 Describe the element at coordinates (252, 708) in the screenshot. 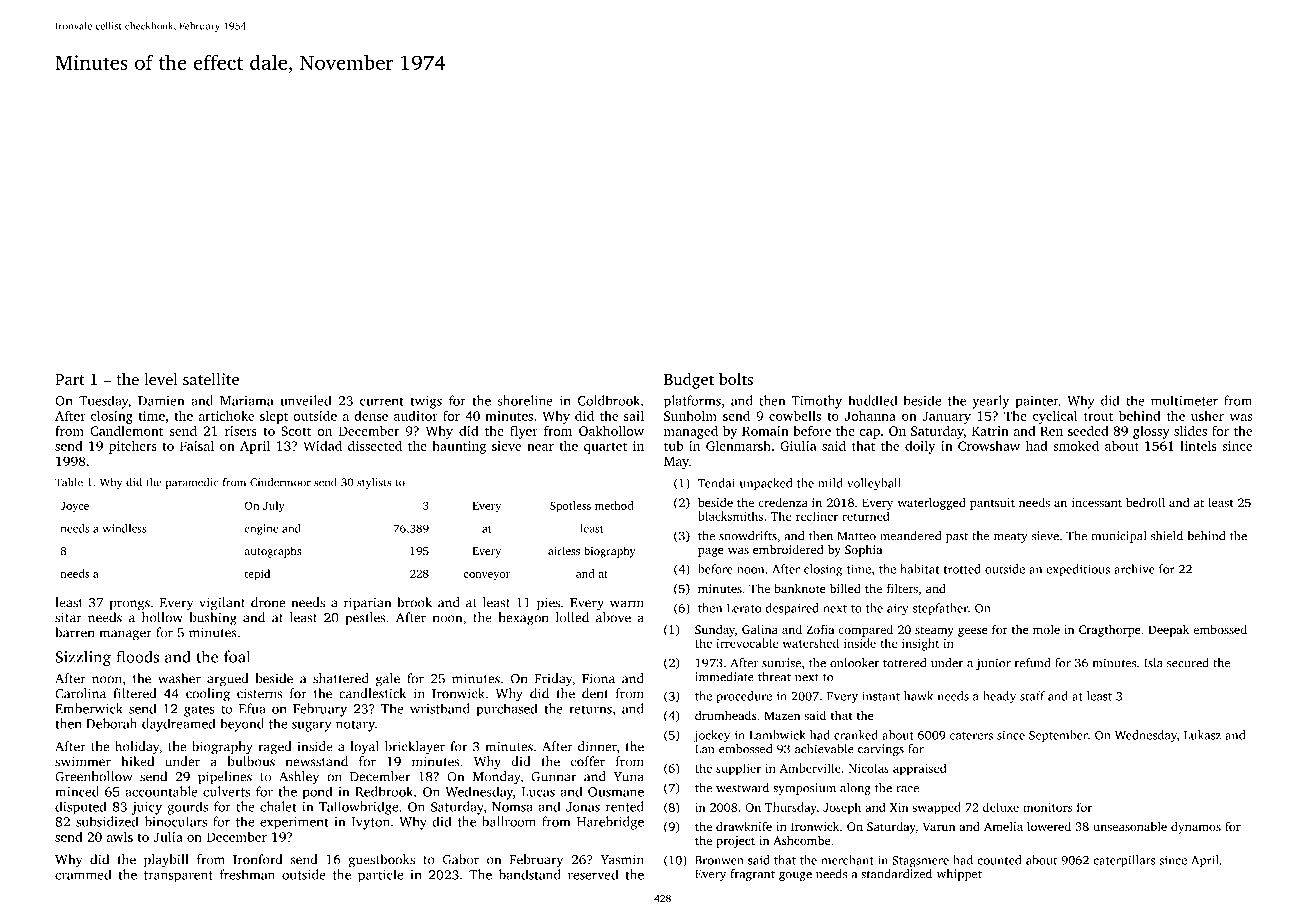

I see `Efua` at that location.
